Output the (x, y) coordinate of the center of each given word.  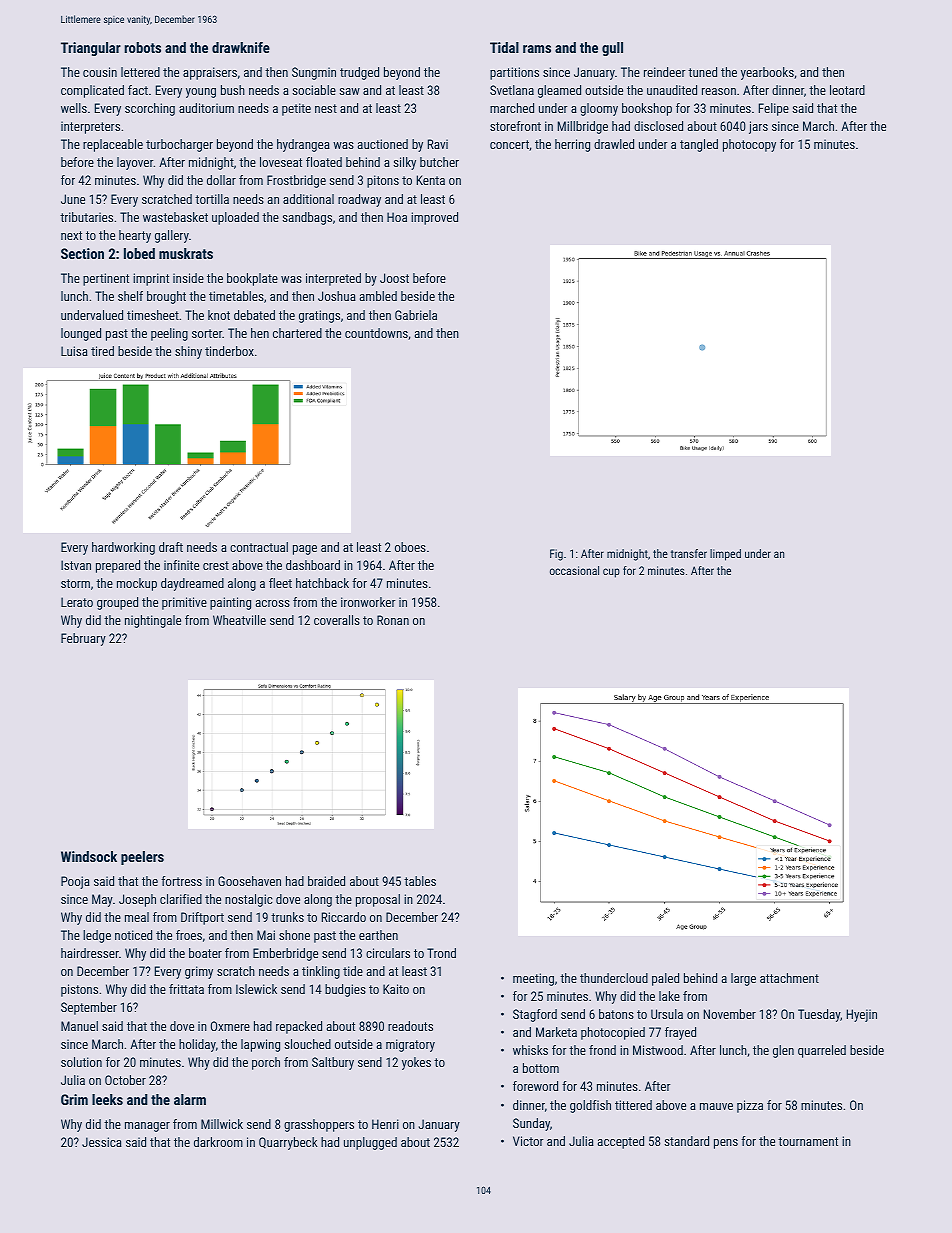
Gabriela (416, 315)
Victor (528, 1141)
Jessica (102, 1142)
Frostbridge (296, 181)
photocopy (749, 145)
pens (726, 1144)
